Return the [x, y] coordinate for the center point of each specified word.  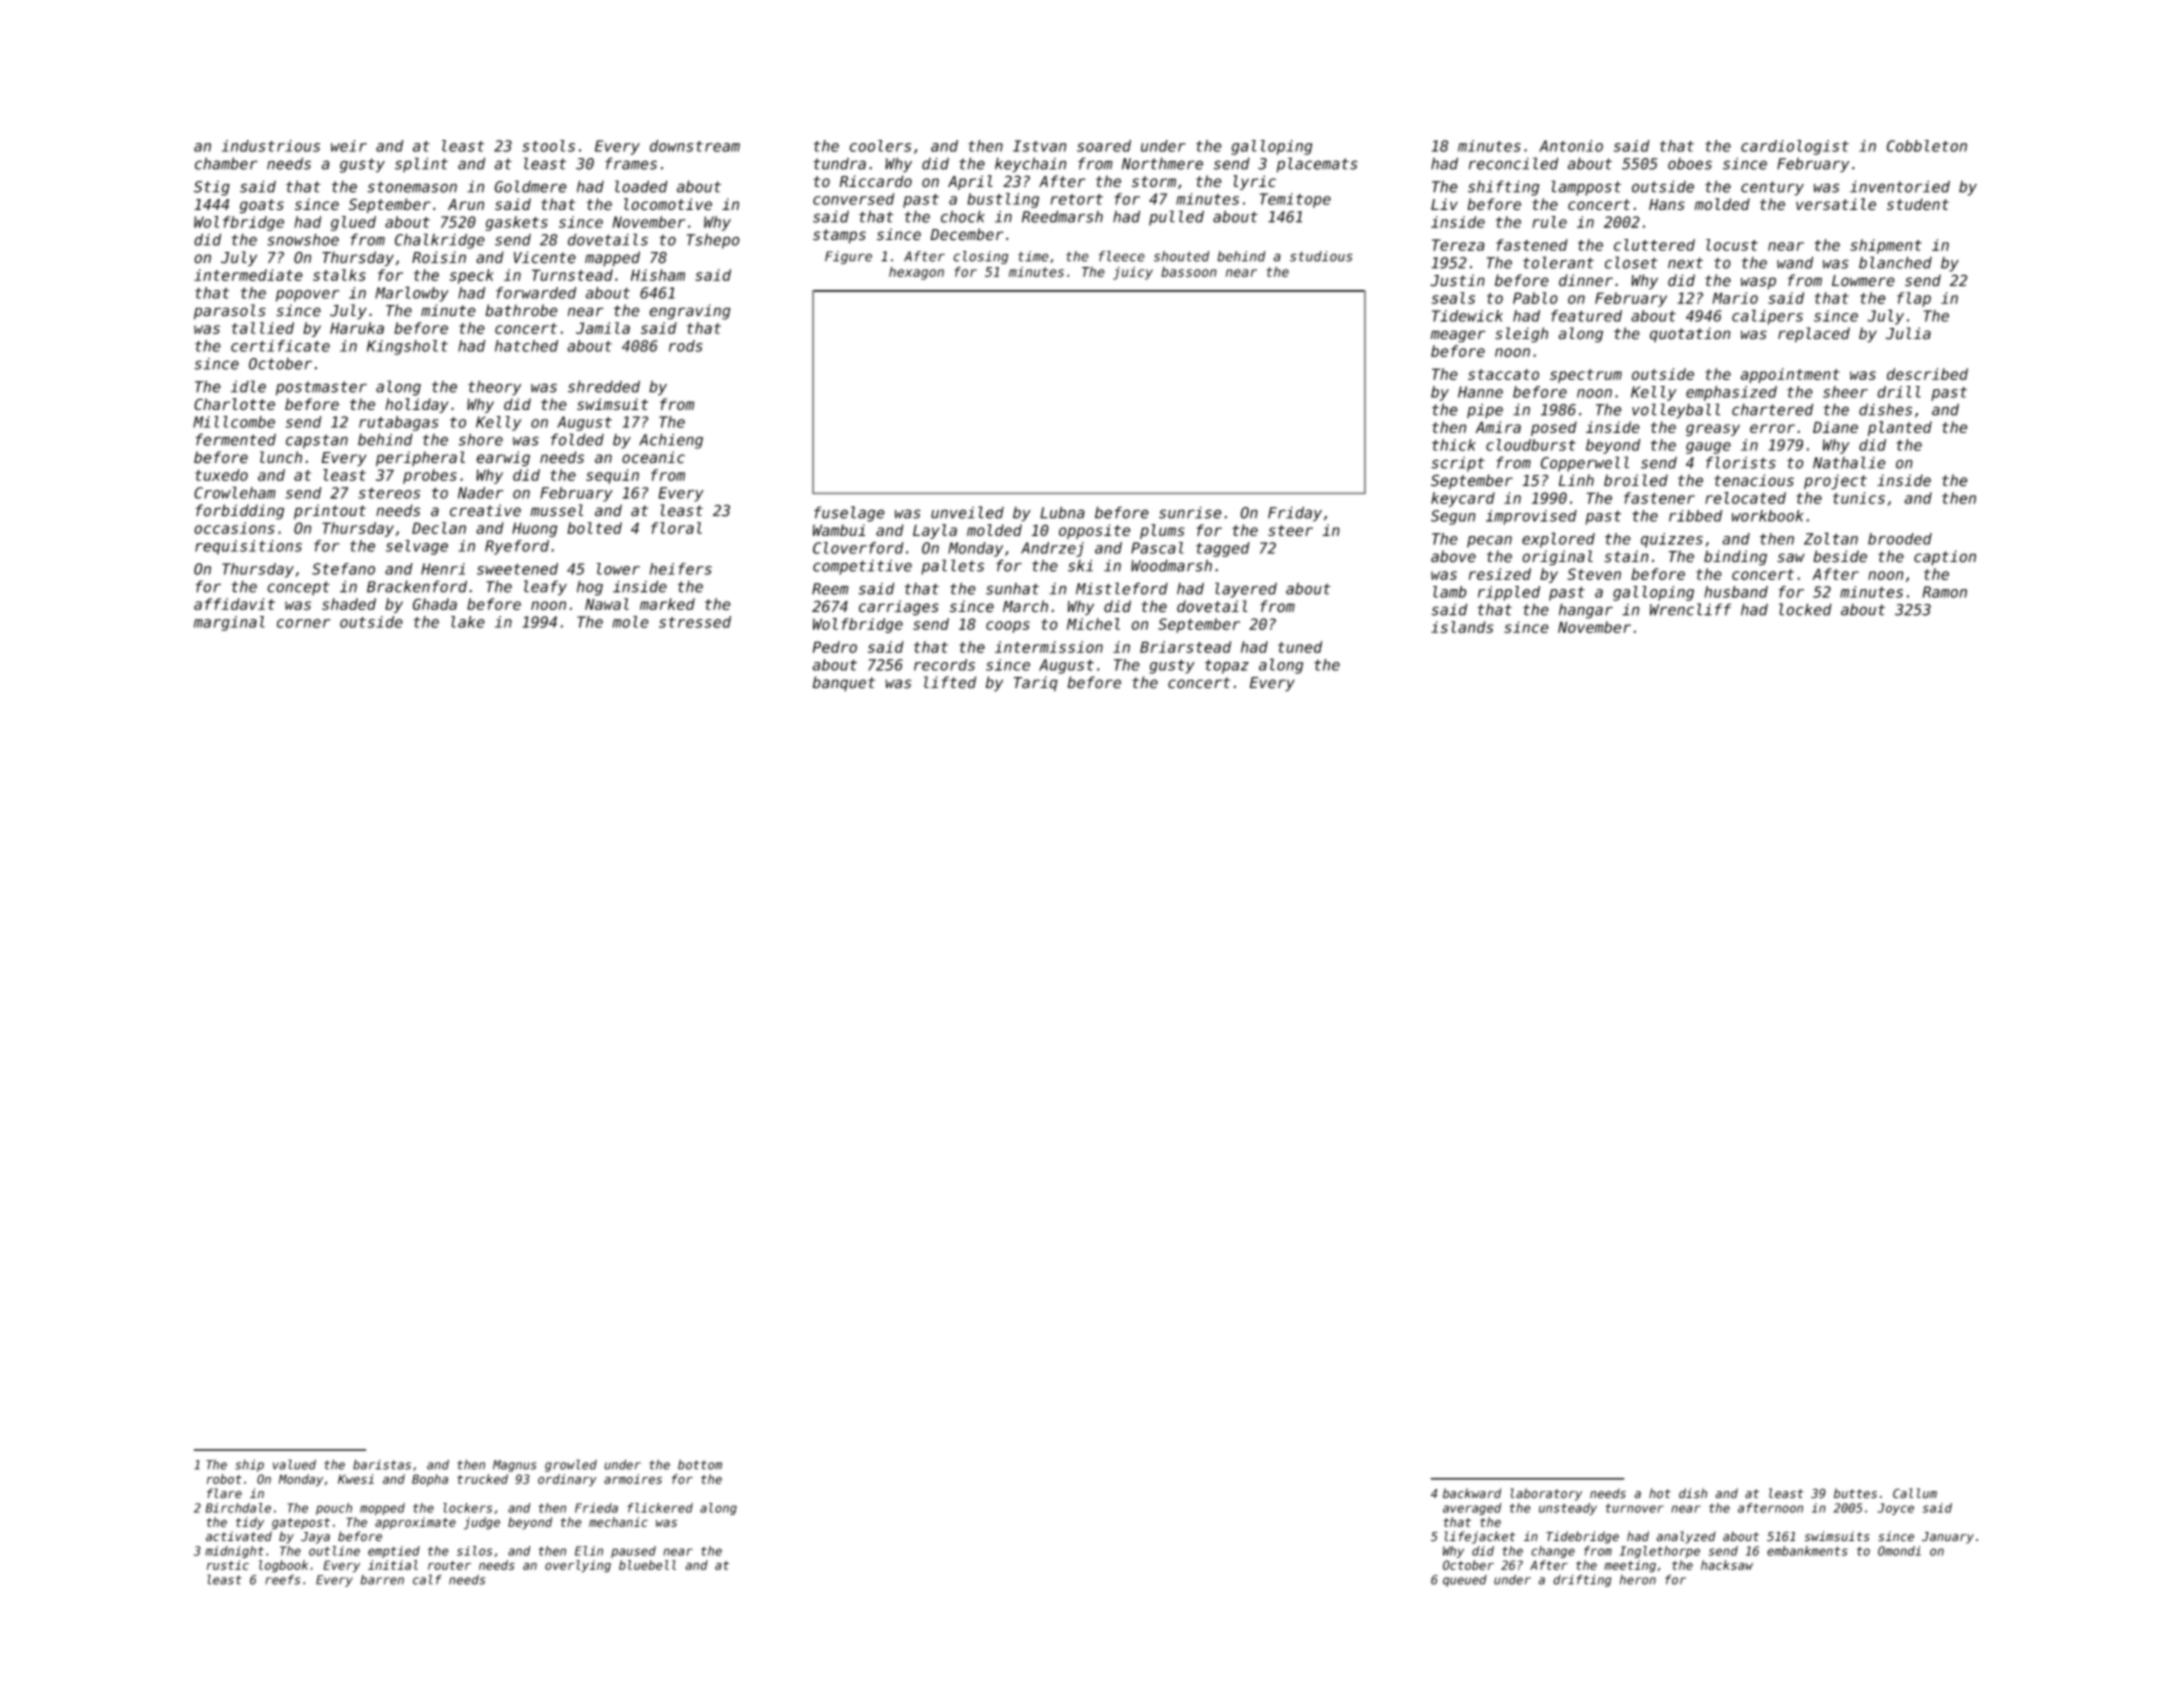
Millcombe [234, 422]
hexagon [916, 273]
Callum [1915, 1493]
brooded [1900, 539]
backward [1472, 1493]
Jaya [315, 1538]
